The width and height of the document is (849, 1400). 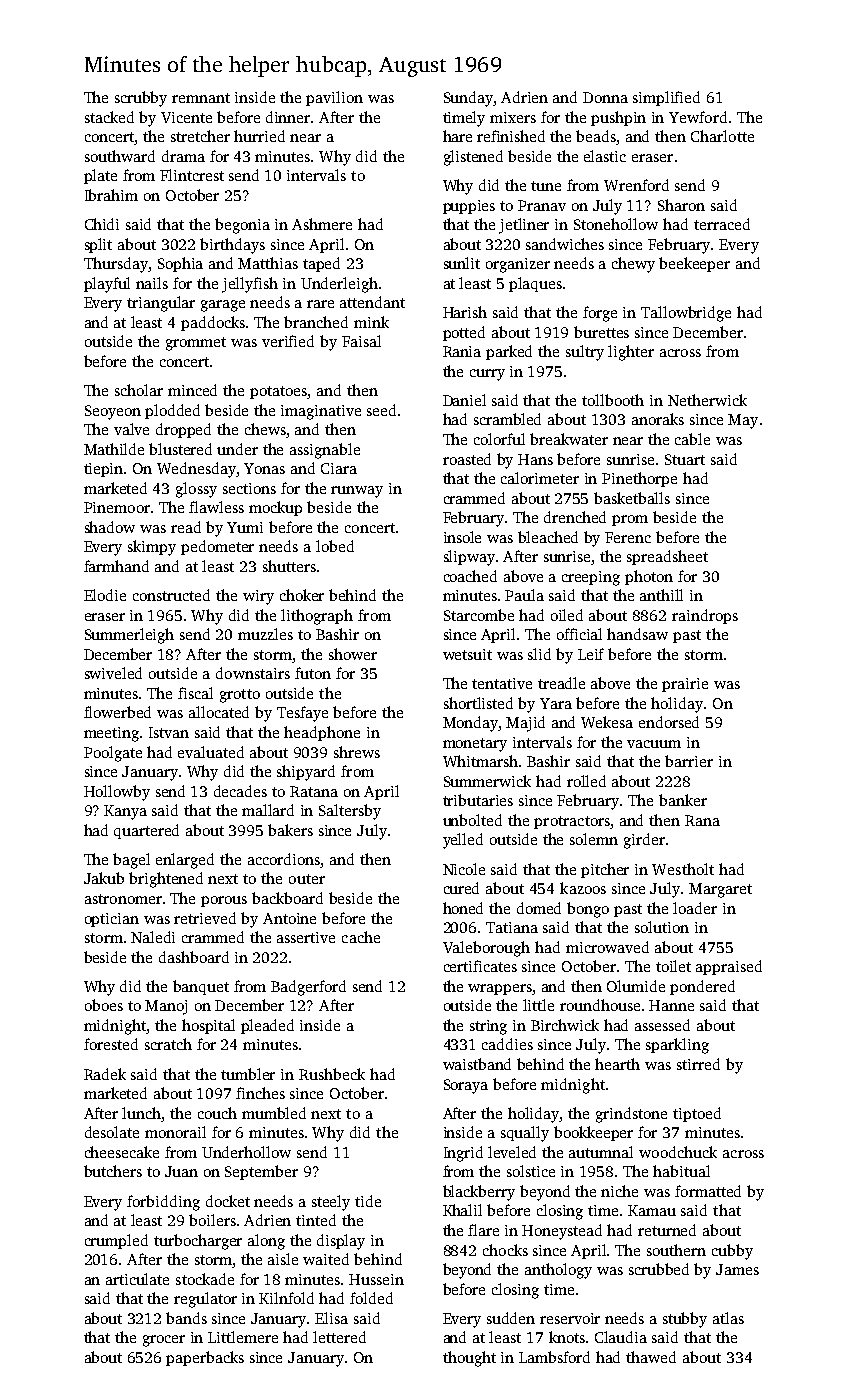 What do you see at coordinates (201, 98) in the document?
I see `remnant` at bounding box center [201, 98].
